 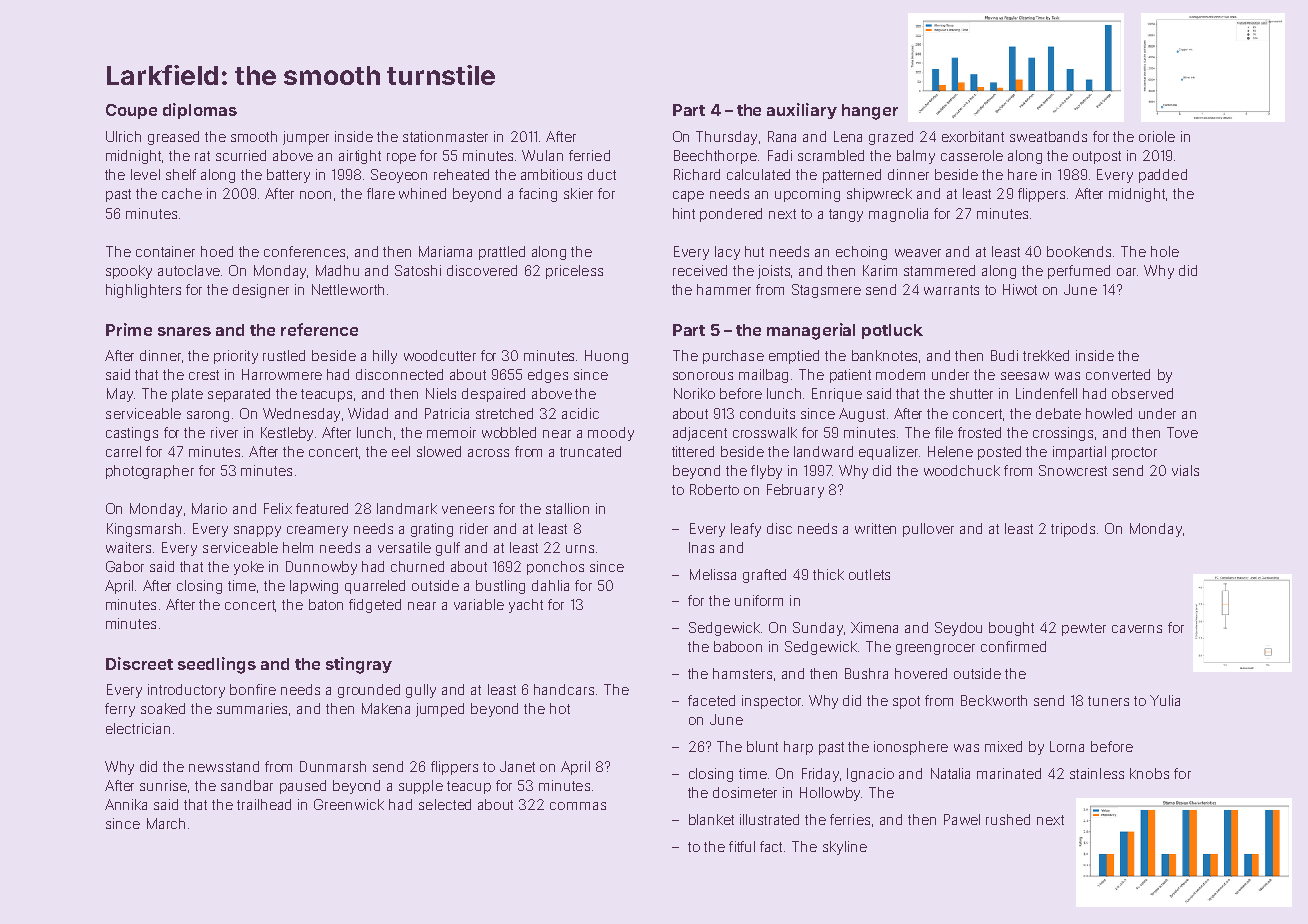 What do you see at coordinates (574, 272) in the image?
I see `priceless` at bounding box center [574, 272].
